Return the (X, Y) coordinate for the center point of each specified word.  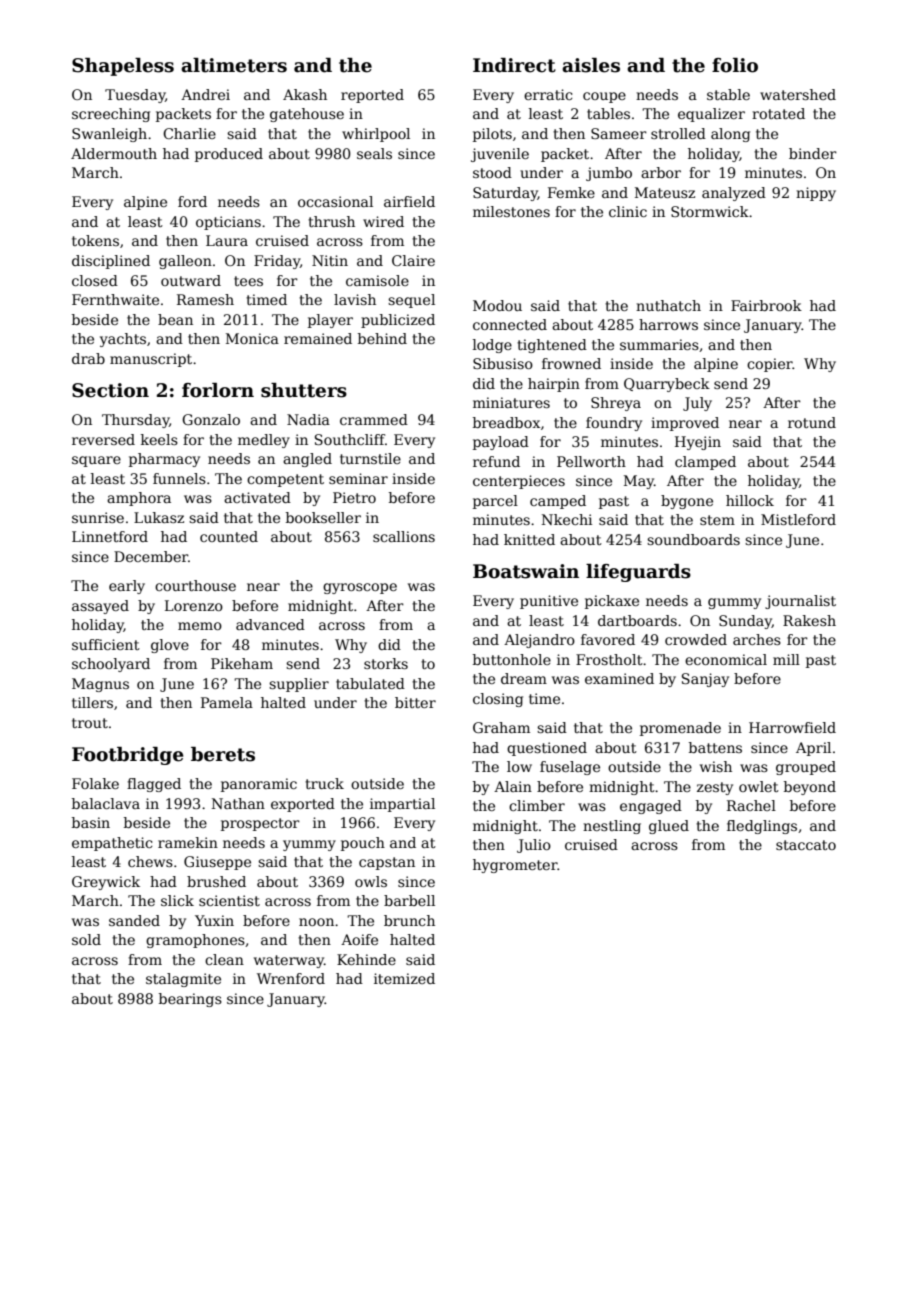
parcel (495, 502)
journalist (800, 602)
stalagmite (183, 980)
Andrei (205, 94)
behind (382, 338)
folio (735, 65)
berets (223, 754)
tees (248, 281)
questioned (547, 749)
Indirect (514, 65)
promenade (680, 729)
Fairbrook (766, 305)
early (127, 587)
